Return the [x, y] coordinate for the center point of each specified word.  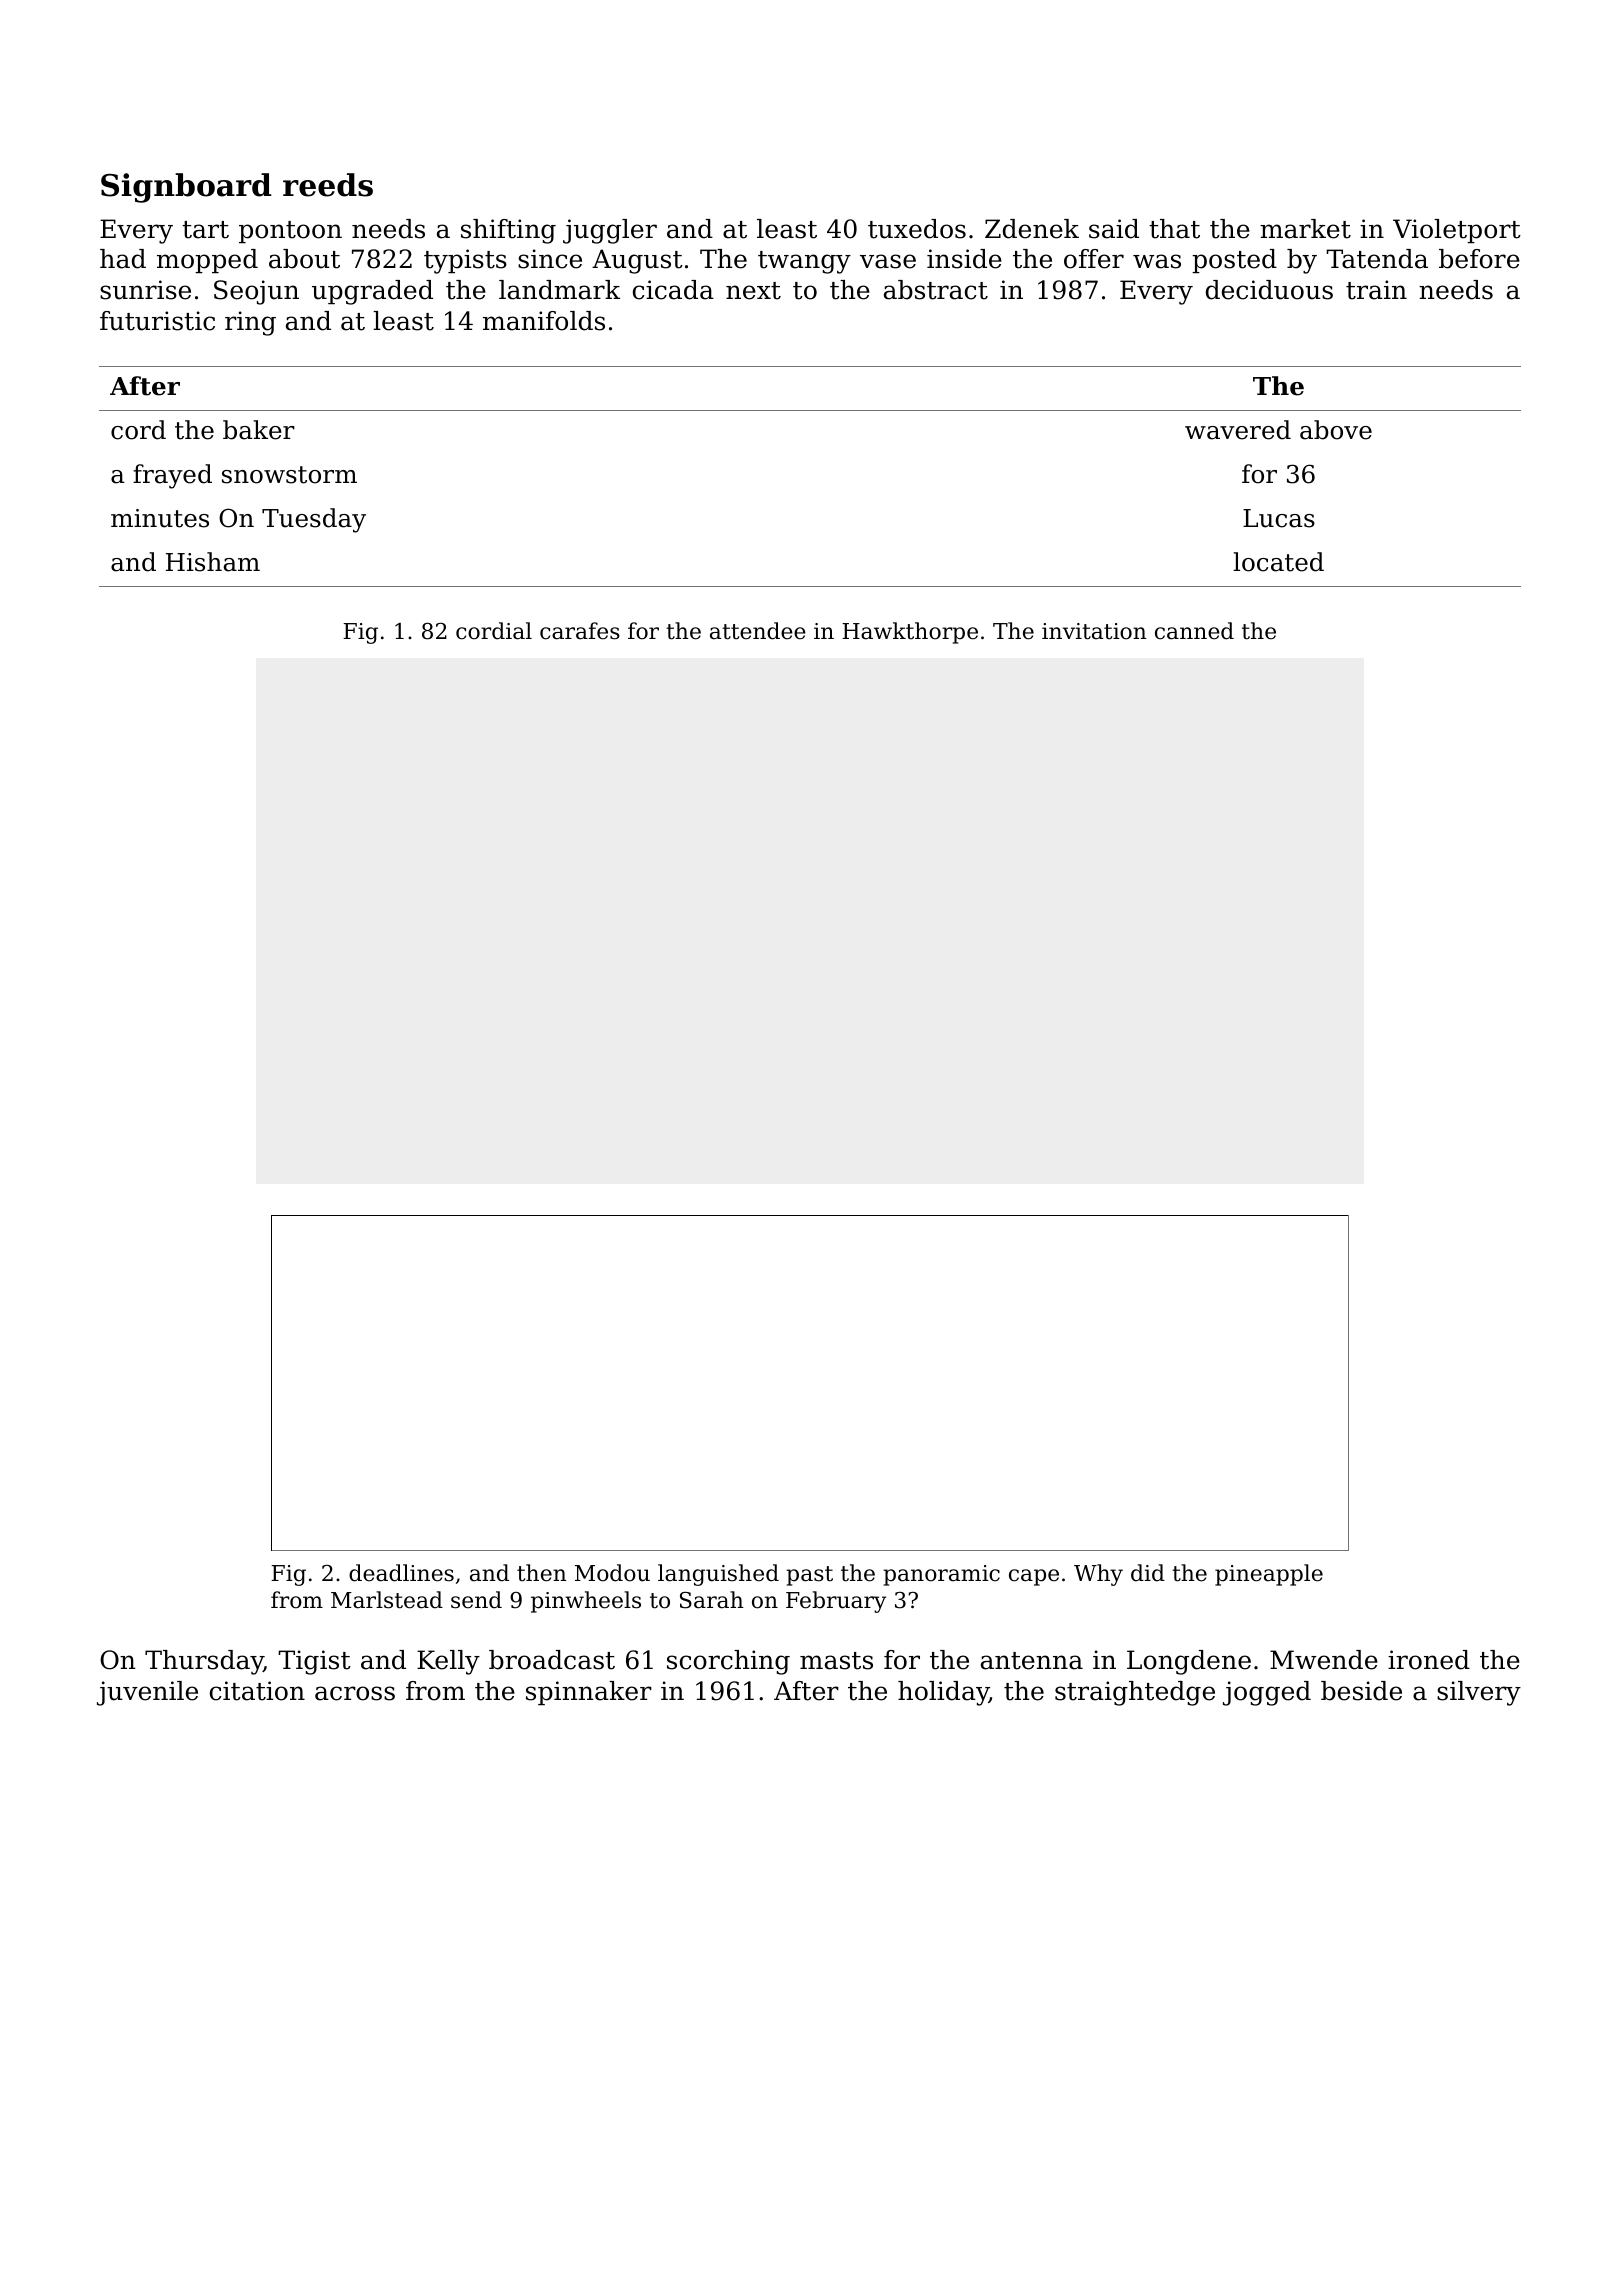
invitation [1094, 631]
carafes [580, 631]
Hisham [213, 562]
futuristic [157, 321]
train [1376, 290]
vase [888, 261]
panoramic [941, 1575]
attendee [758, 631]
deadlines [401, 1573]
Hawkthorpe [910, 633]
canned [1194, 631]
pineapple [1269, 1575]
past [809, 1576]
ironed [1429, 1660]
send [476, 1600]
